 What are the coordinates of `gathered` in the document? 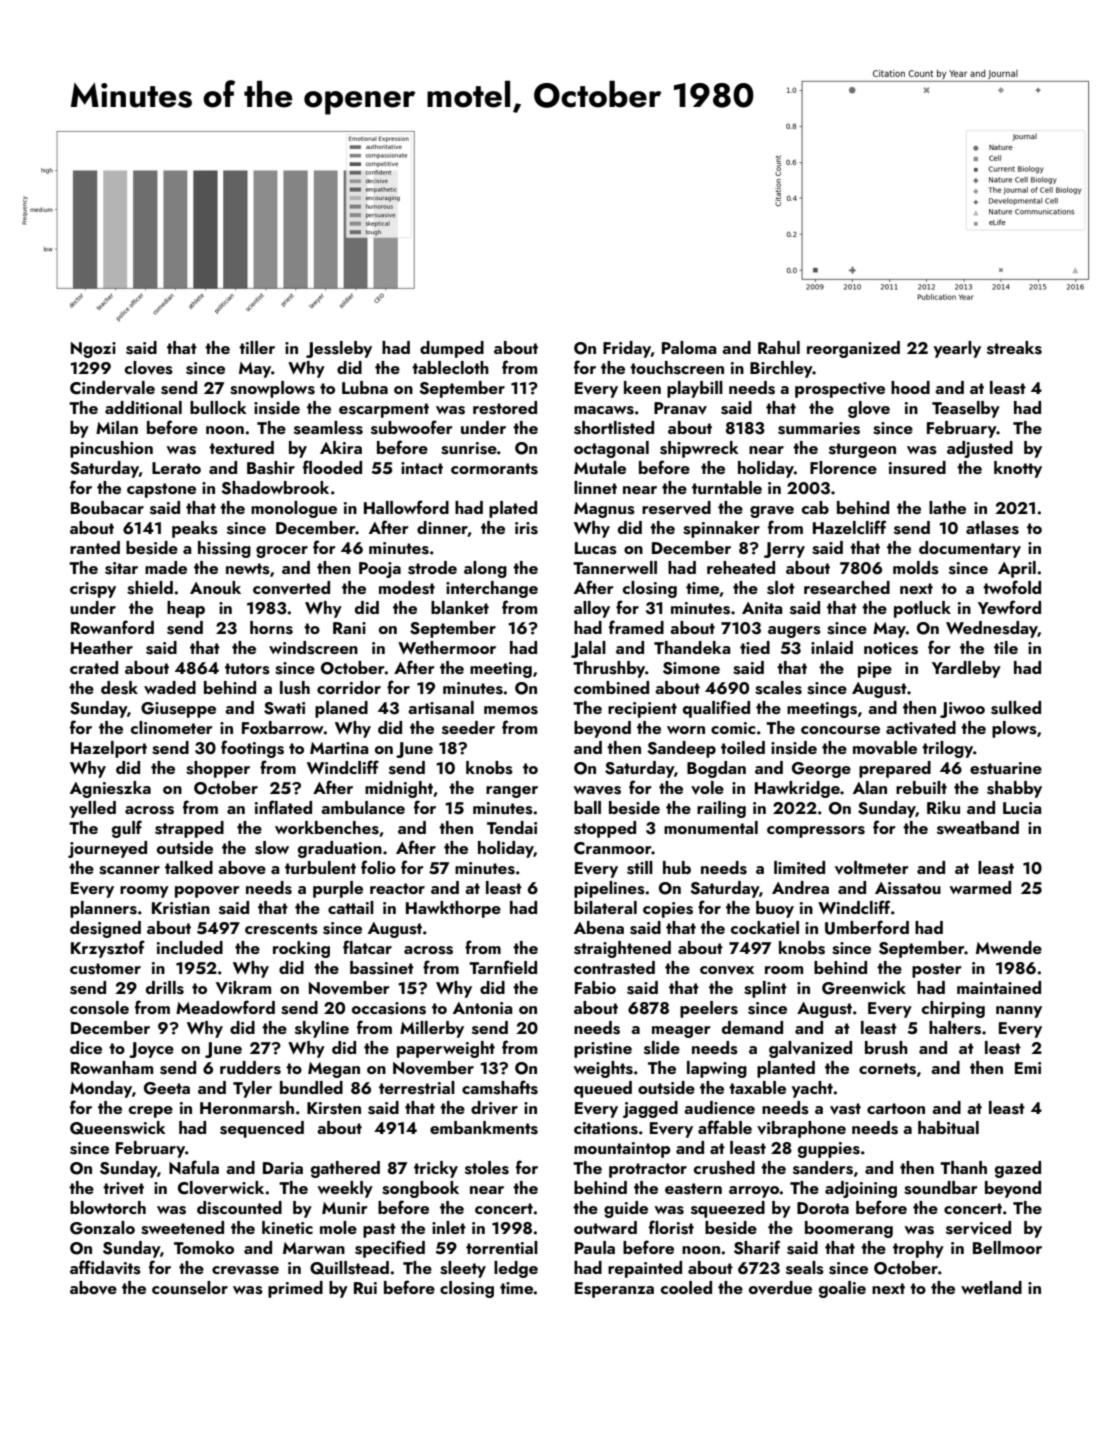 It's located at (345, 1169).
